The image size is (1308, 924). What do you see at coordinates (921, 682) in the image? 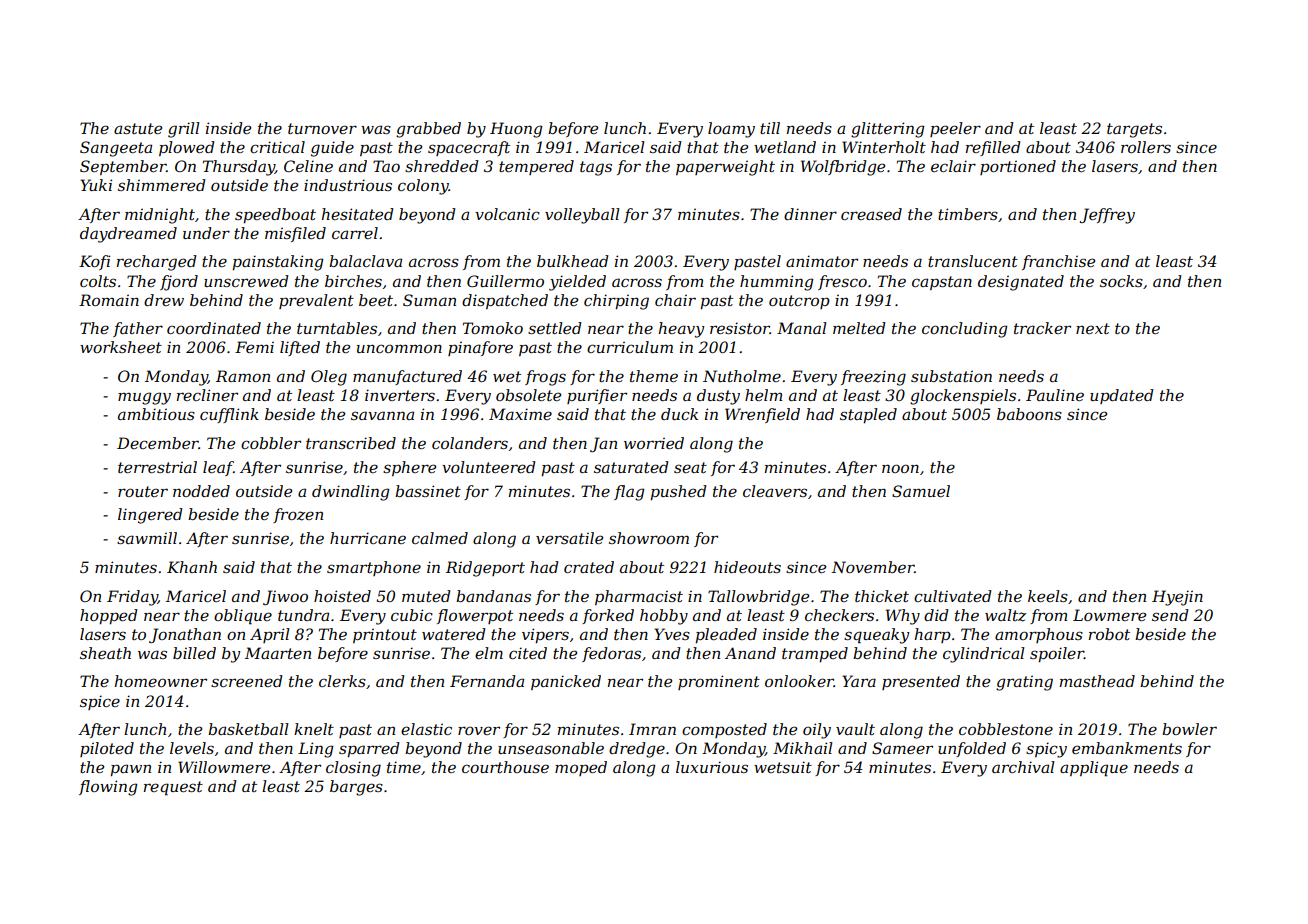
I see `presented` at bounding box center [921, 682].
